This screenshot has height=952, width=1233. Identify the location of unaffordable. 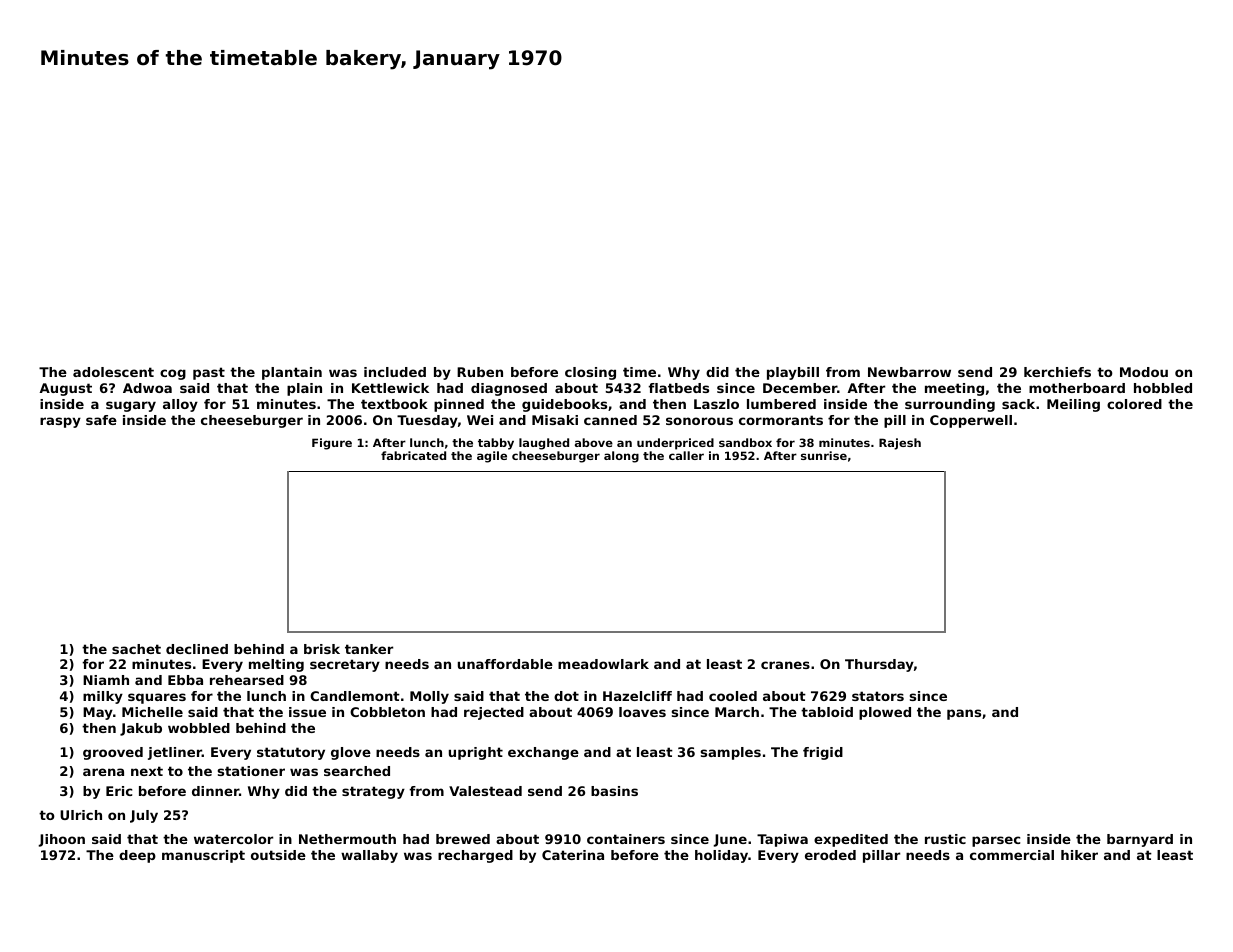
(505, 664).
